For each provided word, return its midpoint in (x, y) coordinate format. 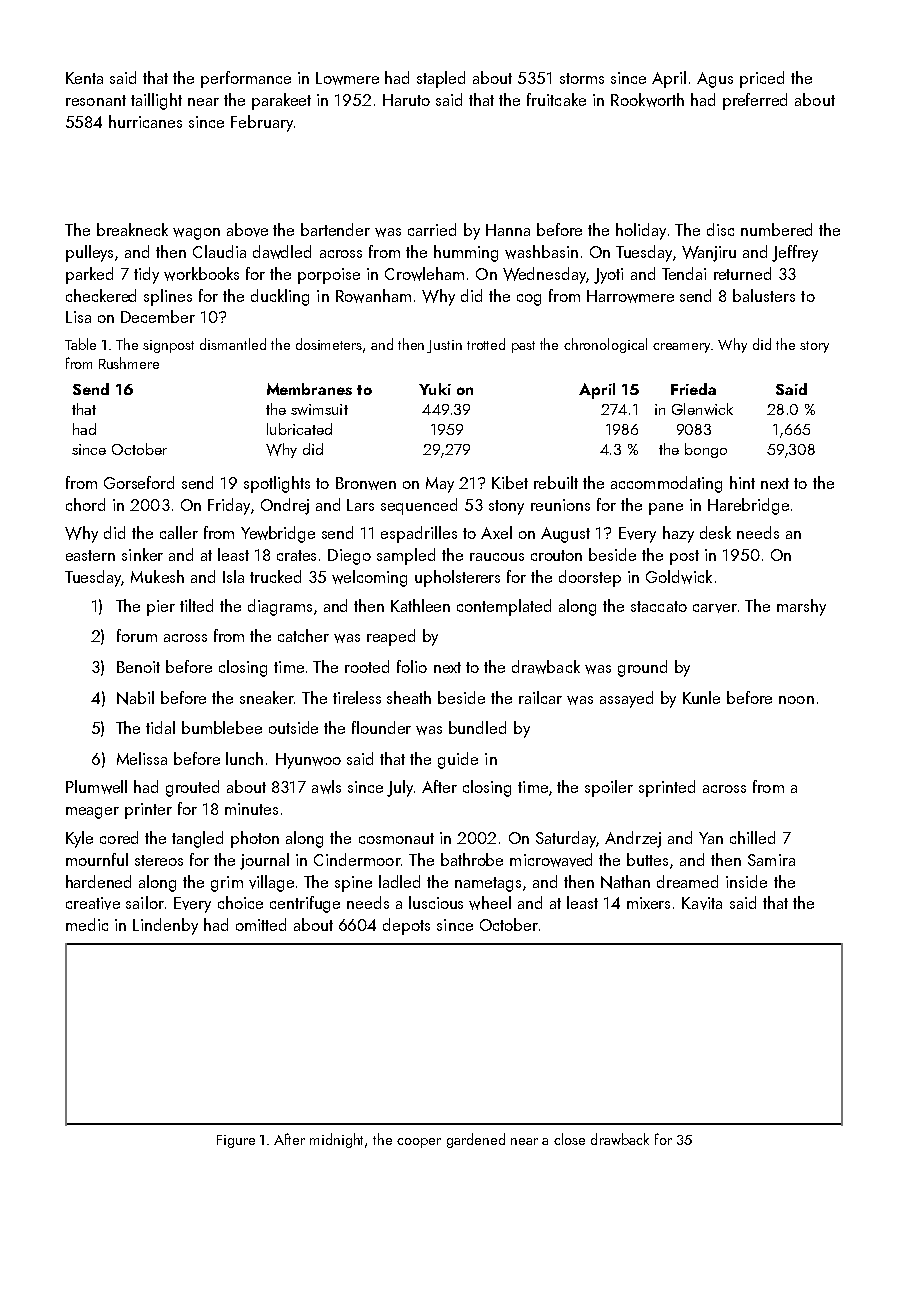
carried (432, 229)
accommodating (666, 484)
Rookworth (647, 100)
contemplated (504, 607)
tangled (197, 839)
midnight (336, 1140)
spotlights (277, 484)
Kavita (702, 903)
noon (796, 700)
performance (246, 79)
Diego (349, 557)
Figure (236, 1141)
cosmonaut (396, 838)
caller (179, 532)
